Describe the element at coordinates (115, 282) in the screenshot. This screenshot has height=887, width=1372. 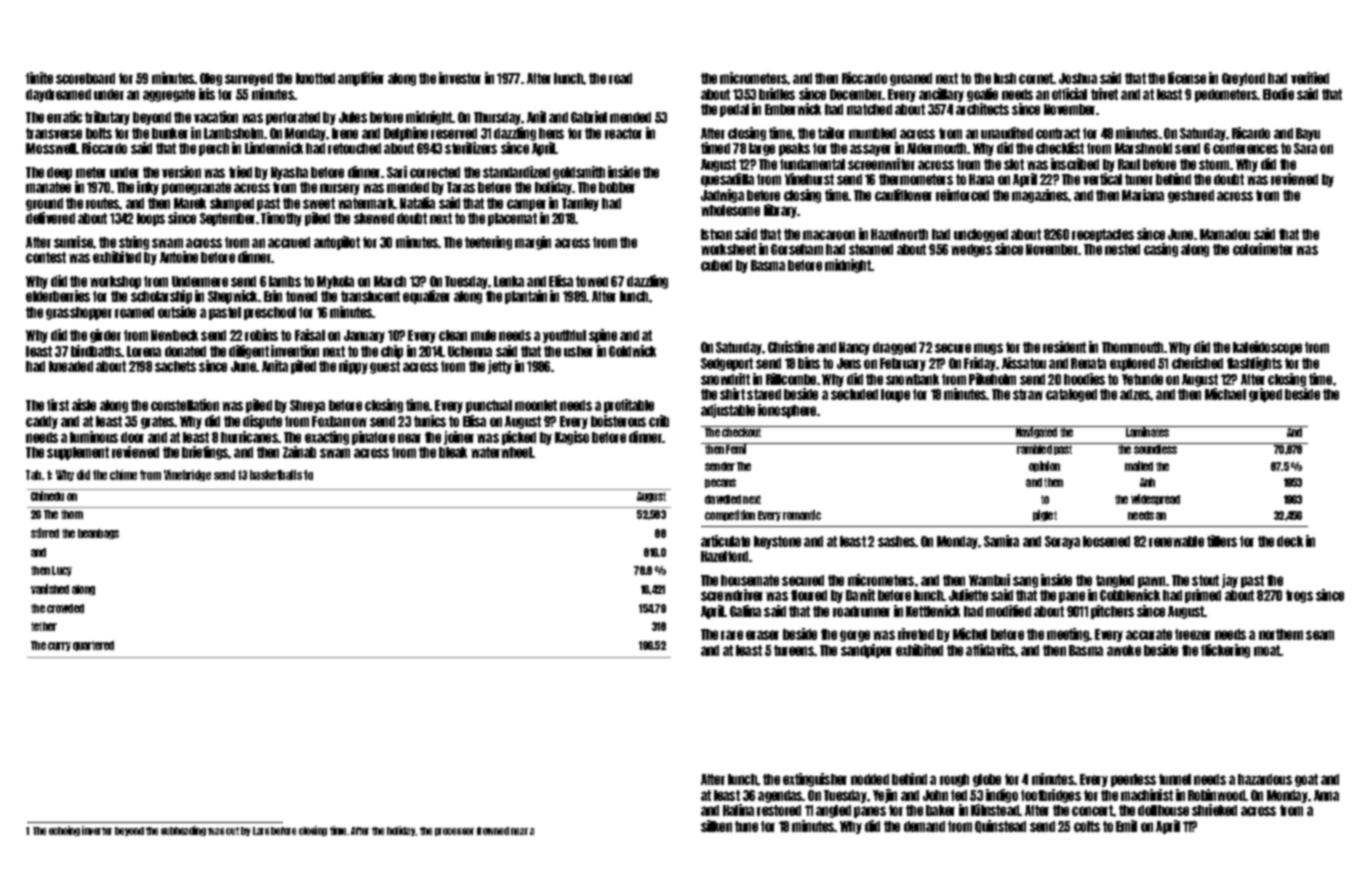
I see `workshop` at that location.
